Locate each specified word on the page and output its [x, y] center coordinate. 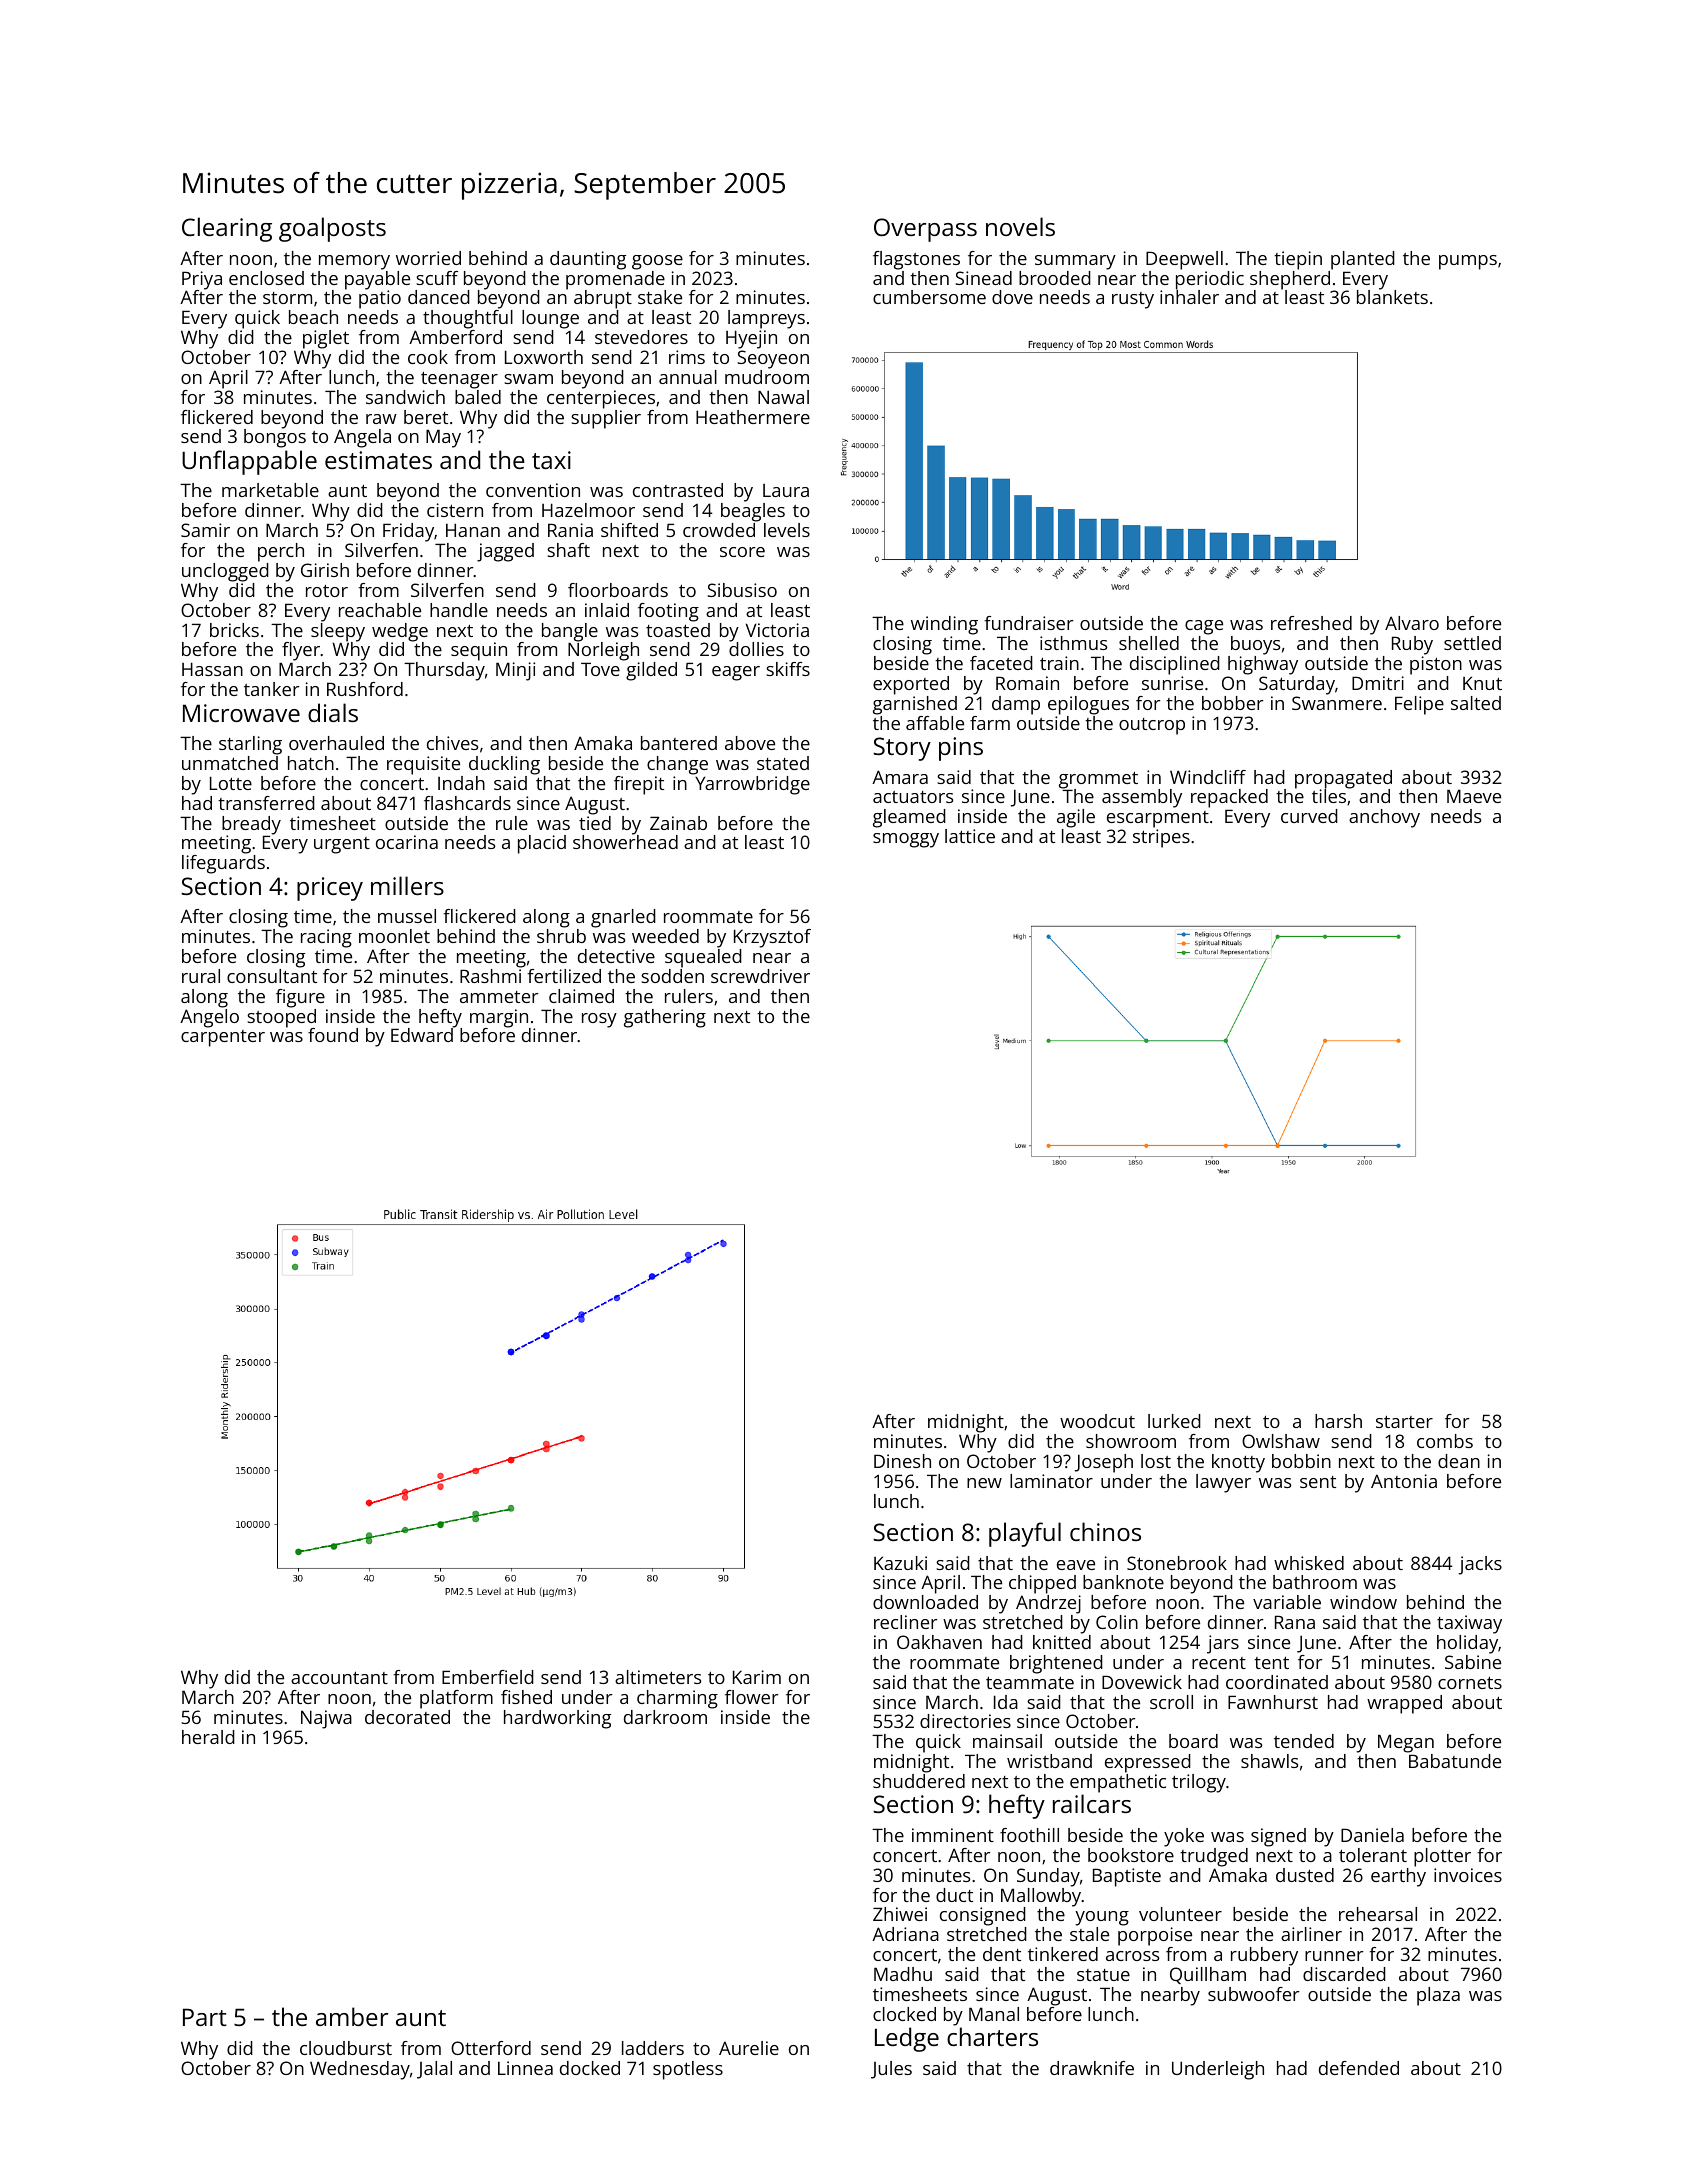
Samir [205, 530]
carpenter [223, 1038]
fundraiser [1028, 623]
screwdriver [760, 976]
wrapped [1404, 1704]
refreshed [1311, 623]
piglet [326, 339]
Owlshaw [1281, 1441]
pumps [1468, 262]
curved [1309, 816]
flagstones [916, 260]
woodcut [1097, 1421]
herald [208, 1737]
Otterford [491, 2048]
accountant [339, 1678]
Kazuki [900, 1563]
